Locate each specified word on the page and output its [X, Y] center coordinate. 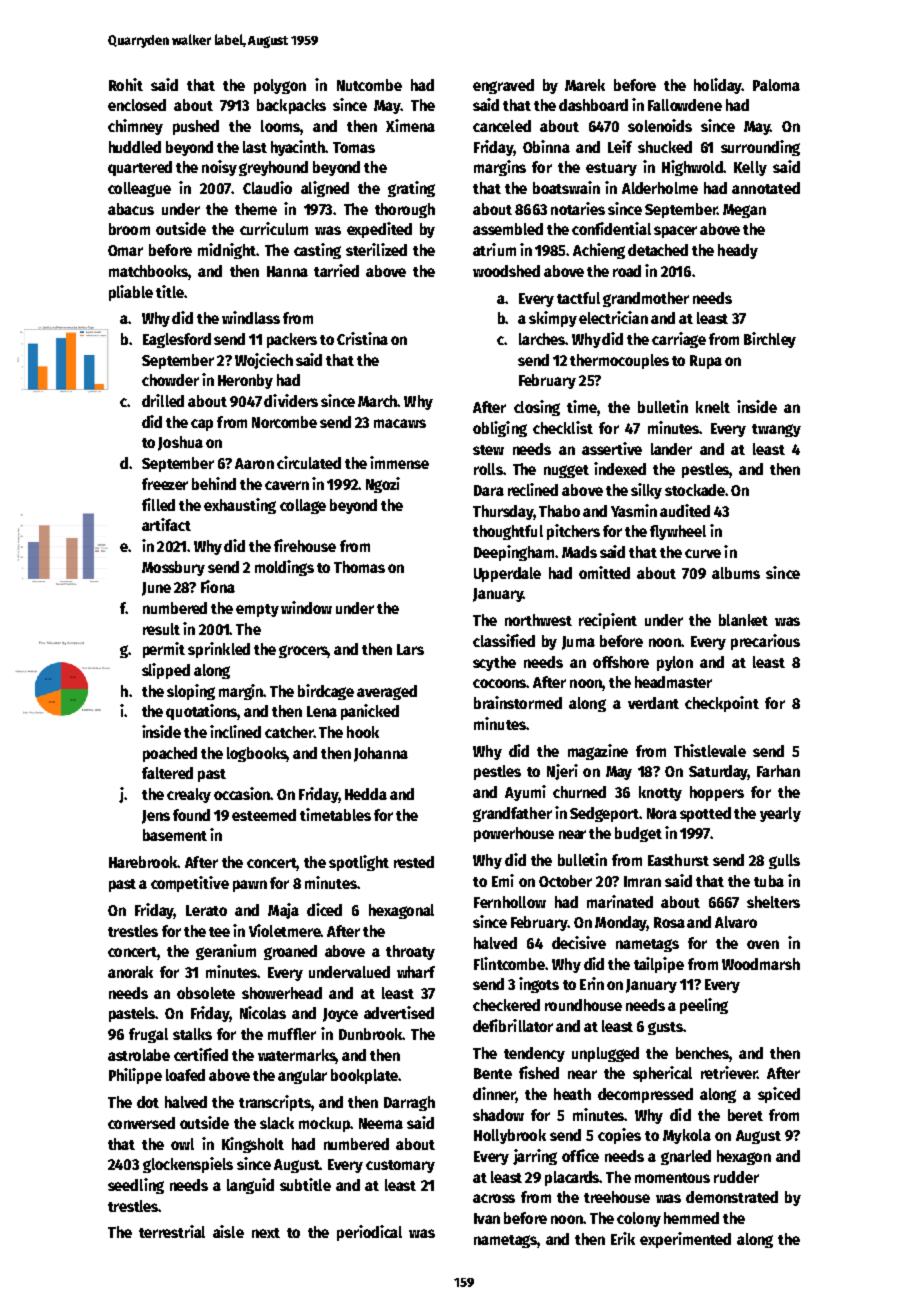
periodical [369, 1233]
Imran [642, 881]
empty [257, 610]
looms [280, 126]
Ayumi [525, 793]
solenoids [660, 125]
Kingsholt [253, 1145]
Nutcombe [369, 85]
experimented [685, 1240]
